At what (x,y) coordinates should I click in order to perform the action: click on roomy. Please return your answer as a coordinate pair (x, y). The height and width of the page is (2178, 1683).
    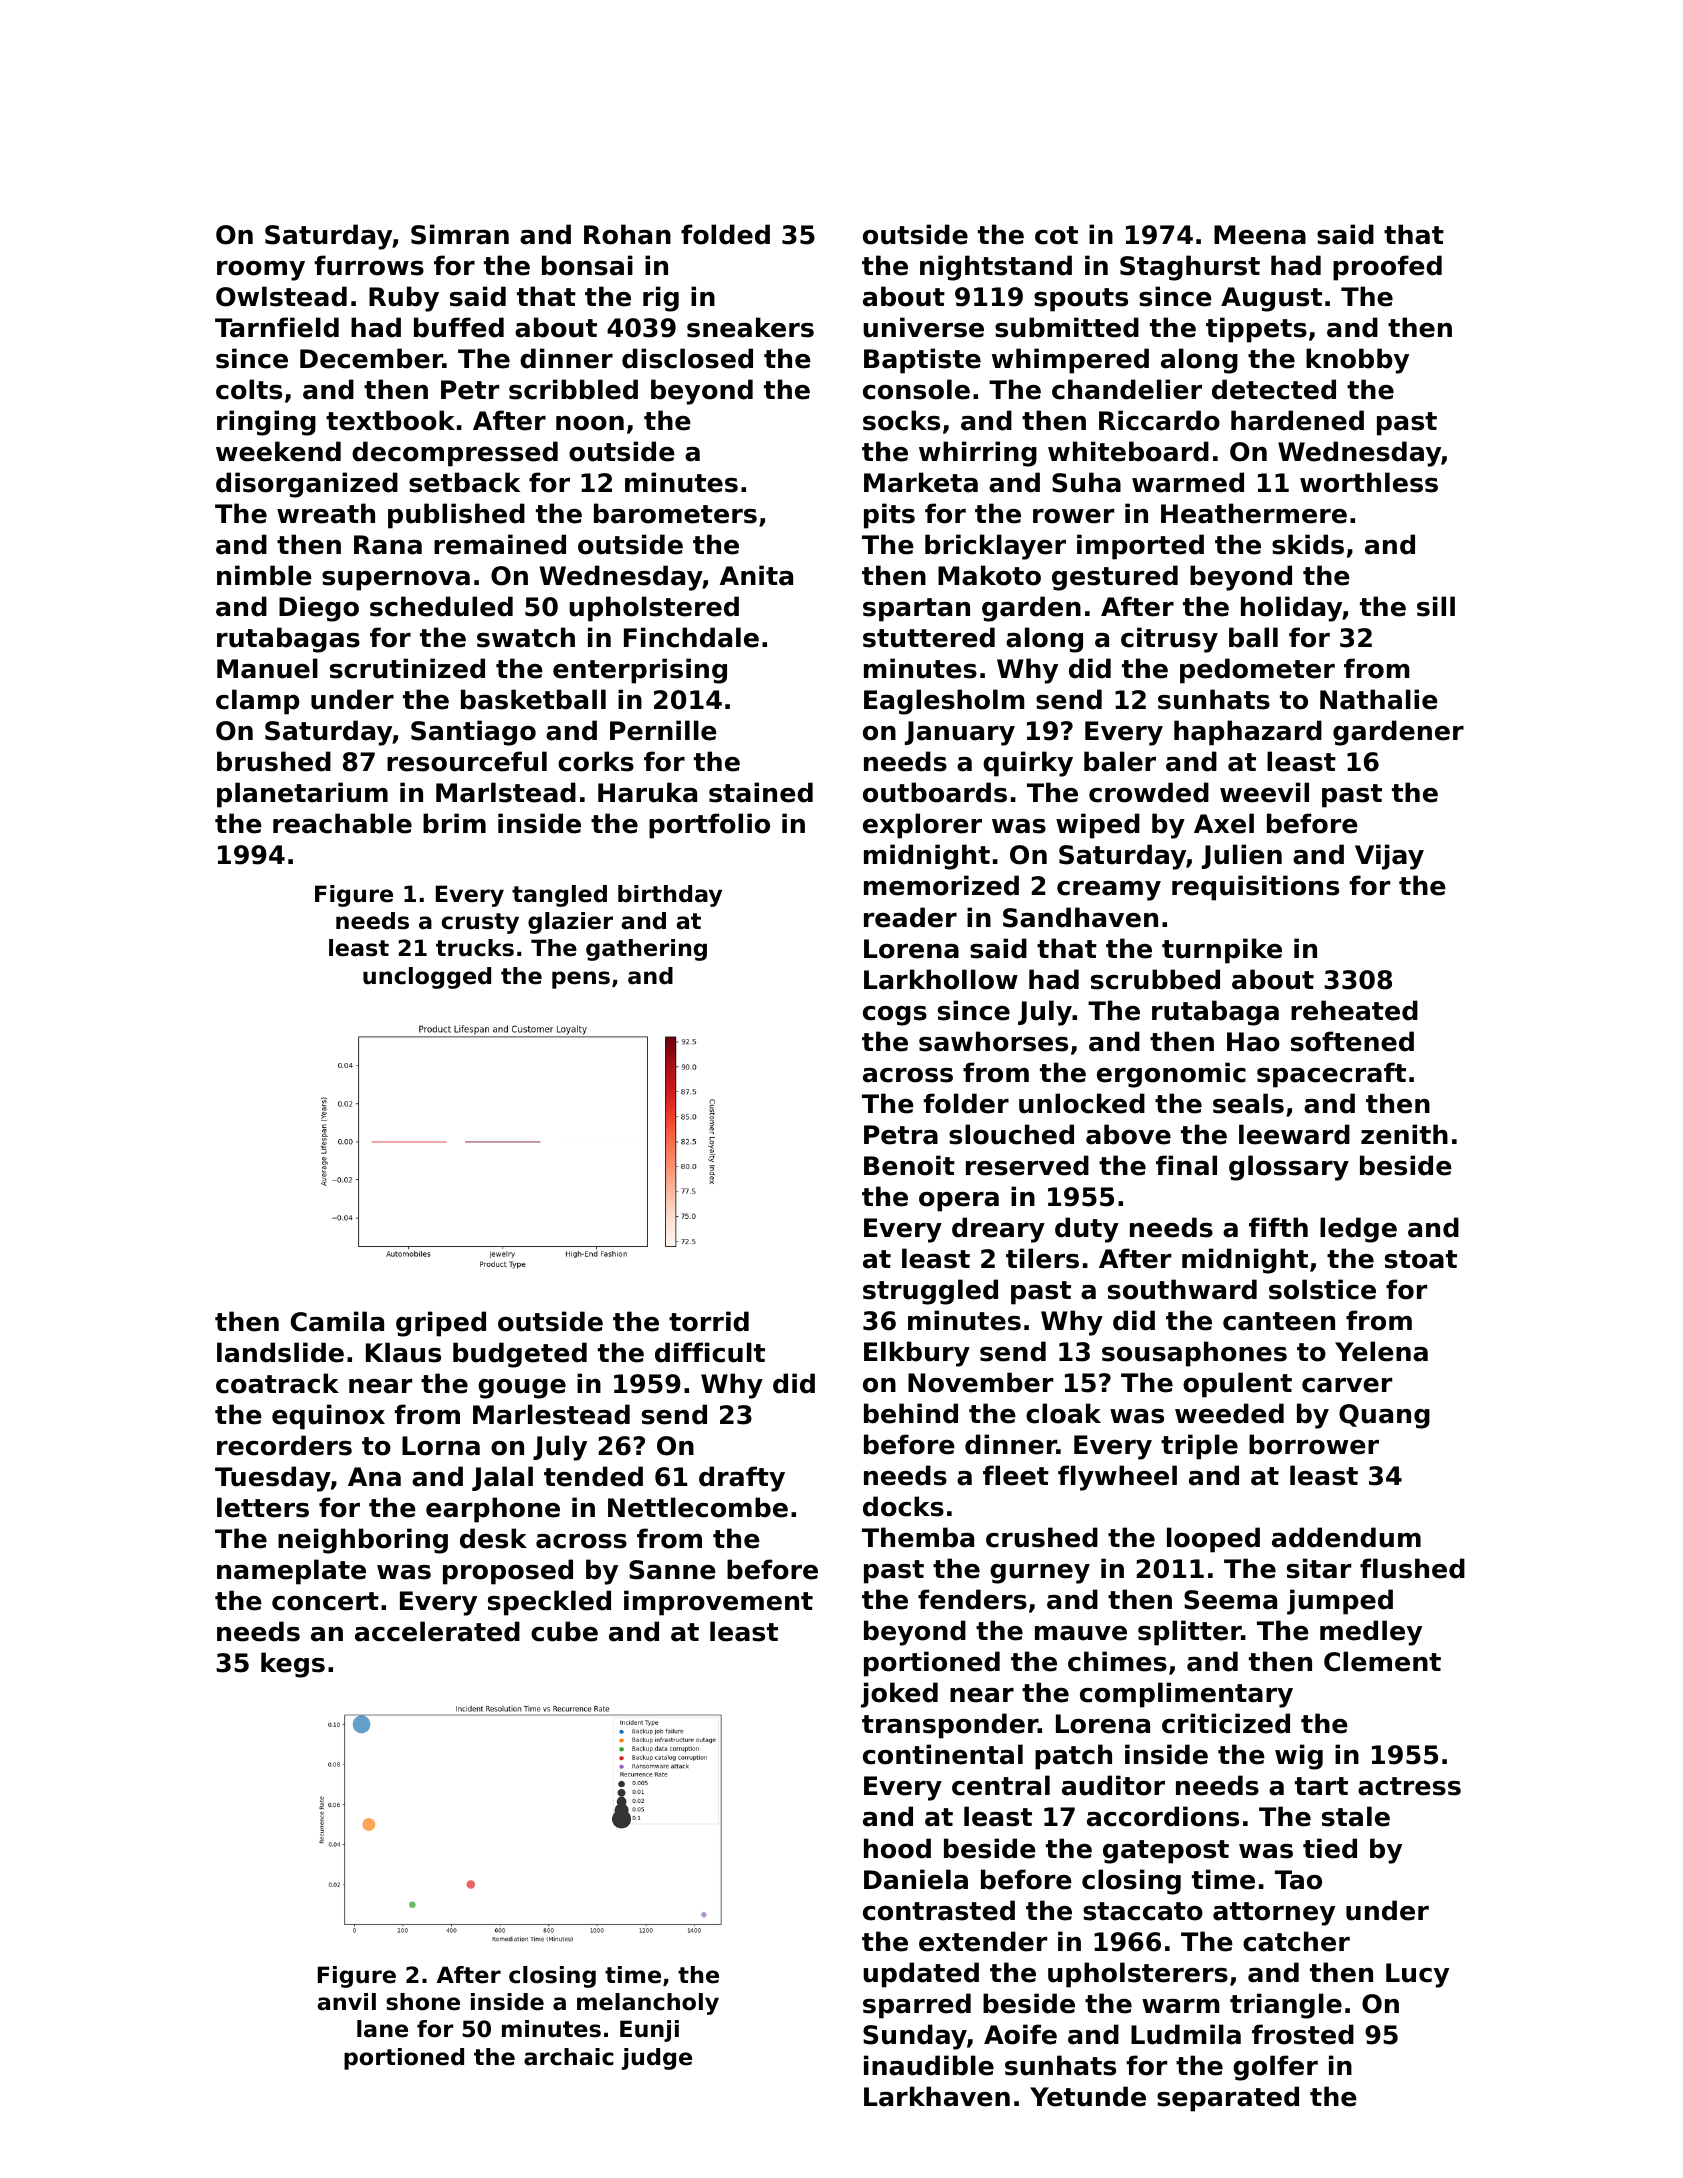
    Looking at the image, I should click on (261, 271).
